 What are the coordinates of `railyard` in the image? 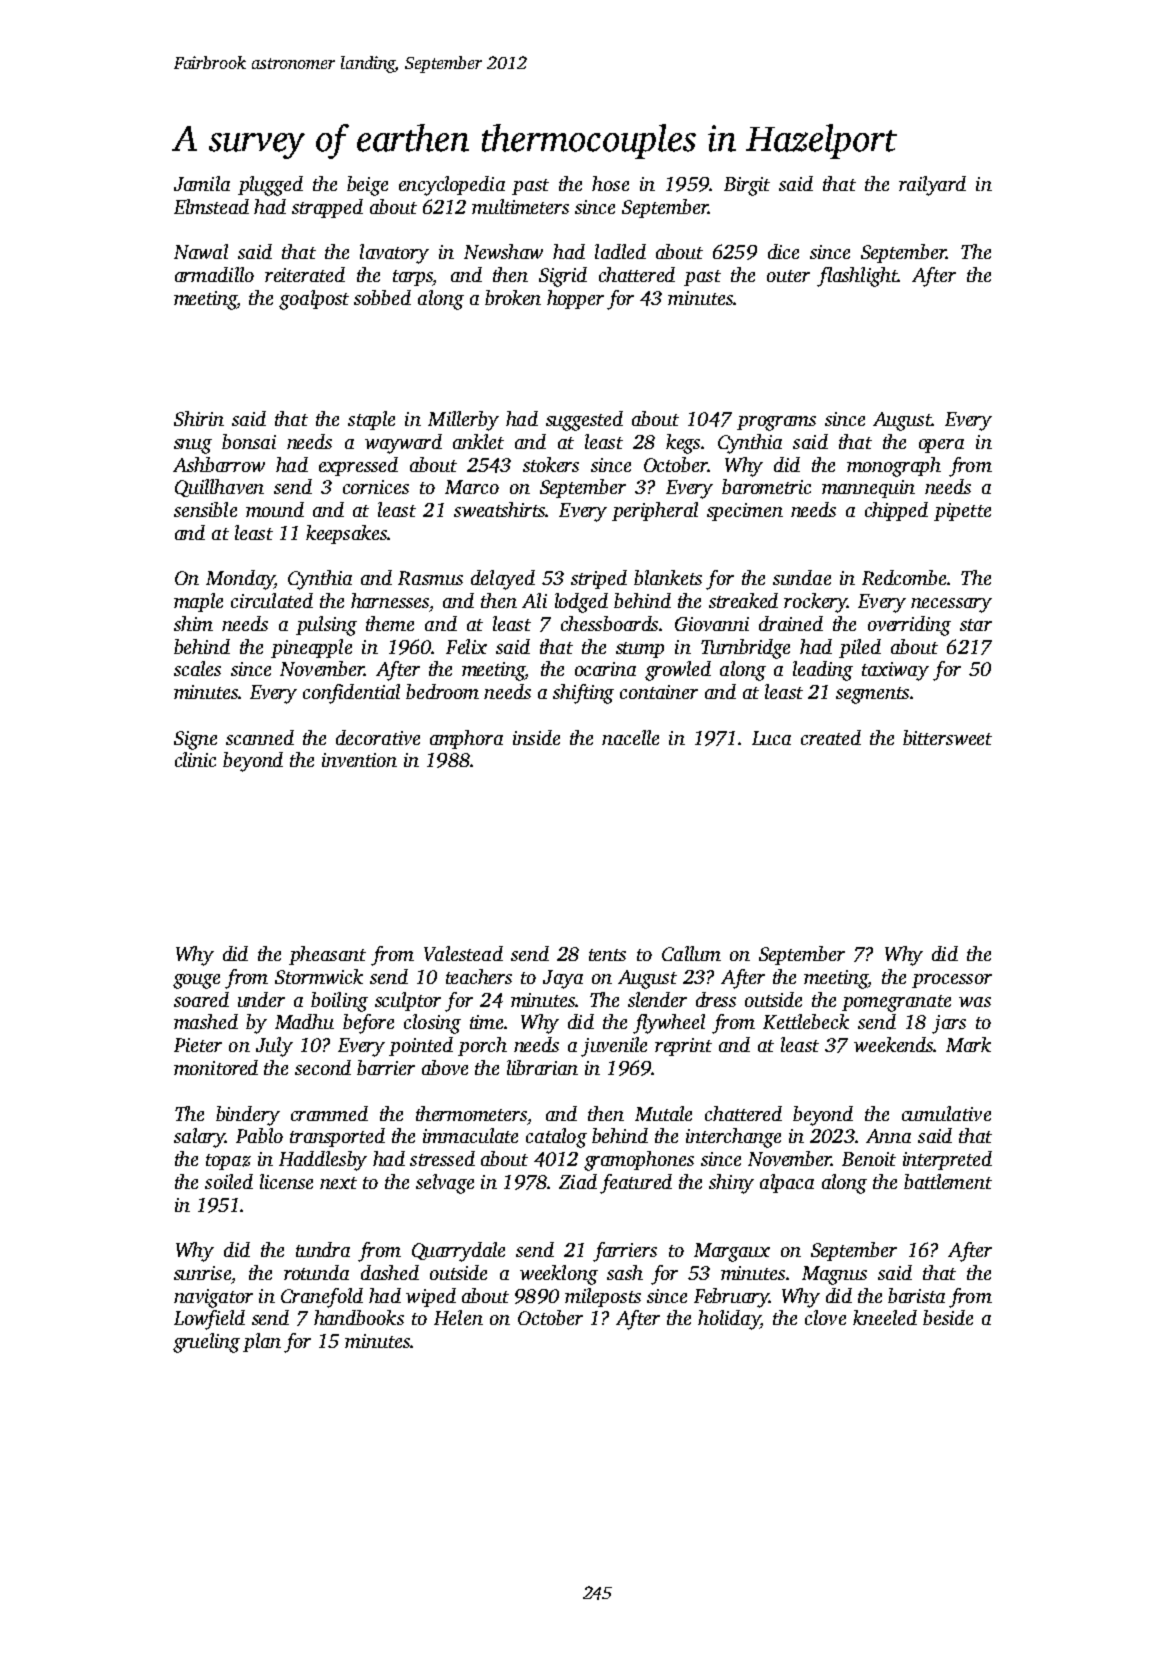 It's located at (932, 186).
